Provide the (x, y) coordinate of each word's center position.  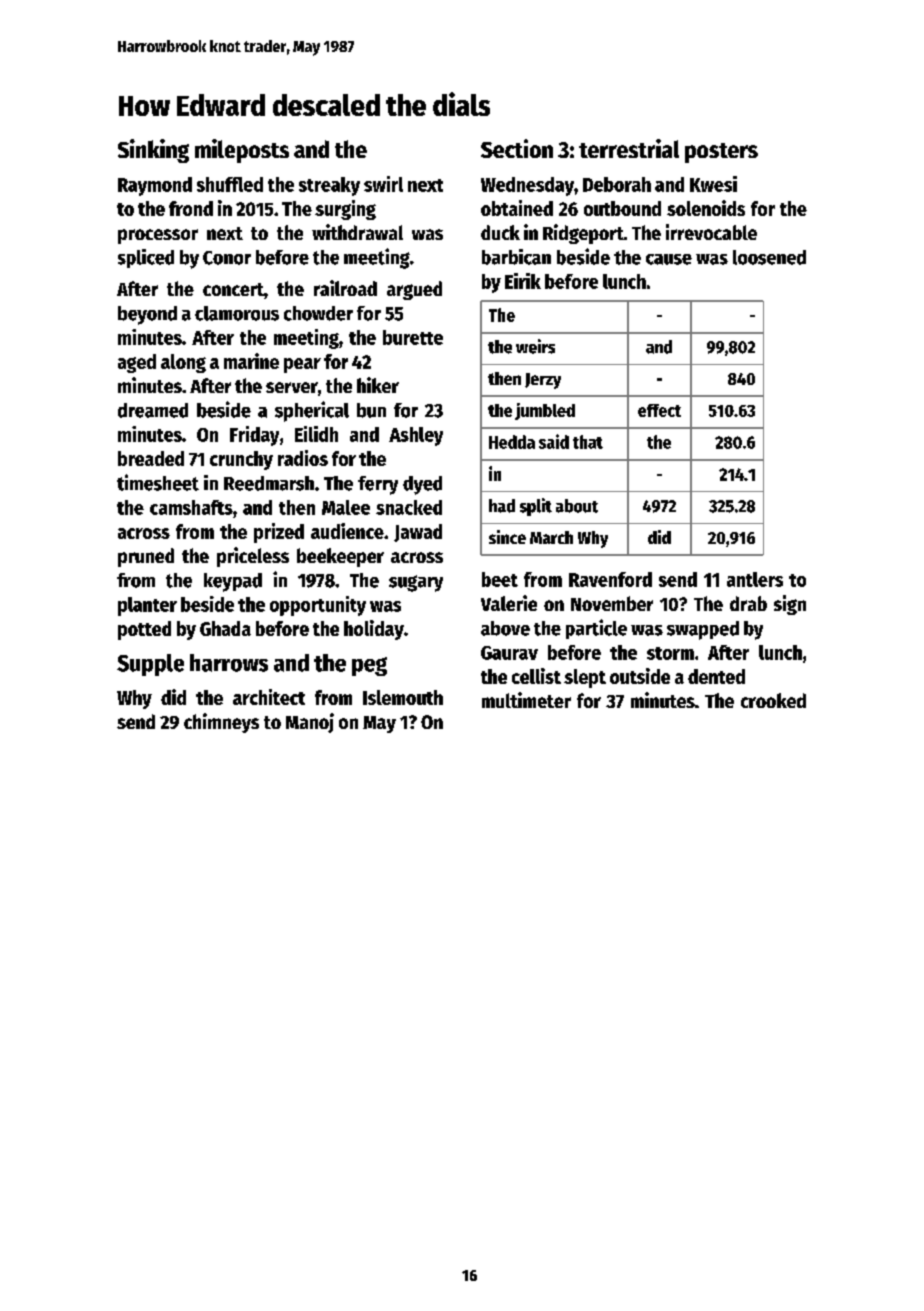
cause (669, 259)
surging (345, 210)
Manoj (310, 723)
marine (251, 361)
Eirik (523, 281)
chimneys (221, 723)
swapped (703, 630)
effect (659, 410)
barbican (516, 257)
